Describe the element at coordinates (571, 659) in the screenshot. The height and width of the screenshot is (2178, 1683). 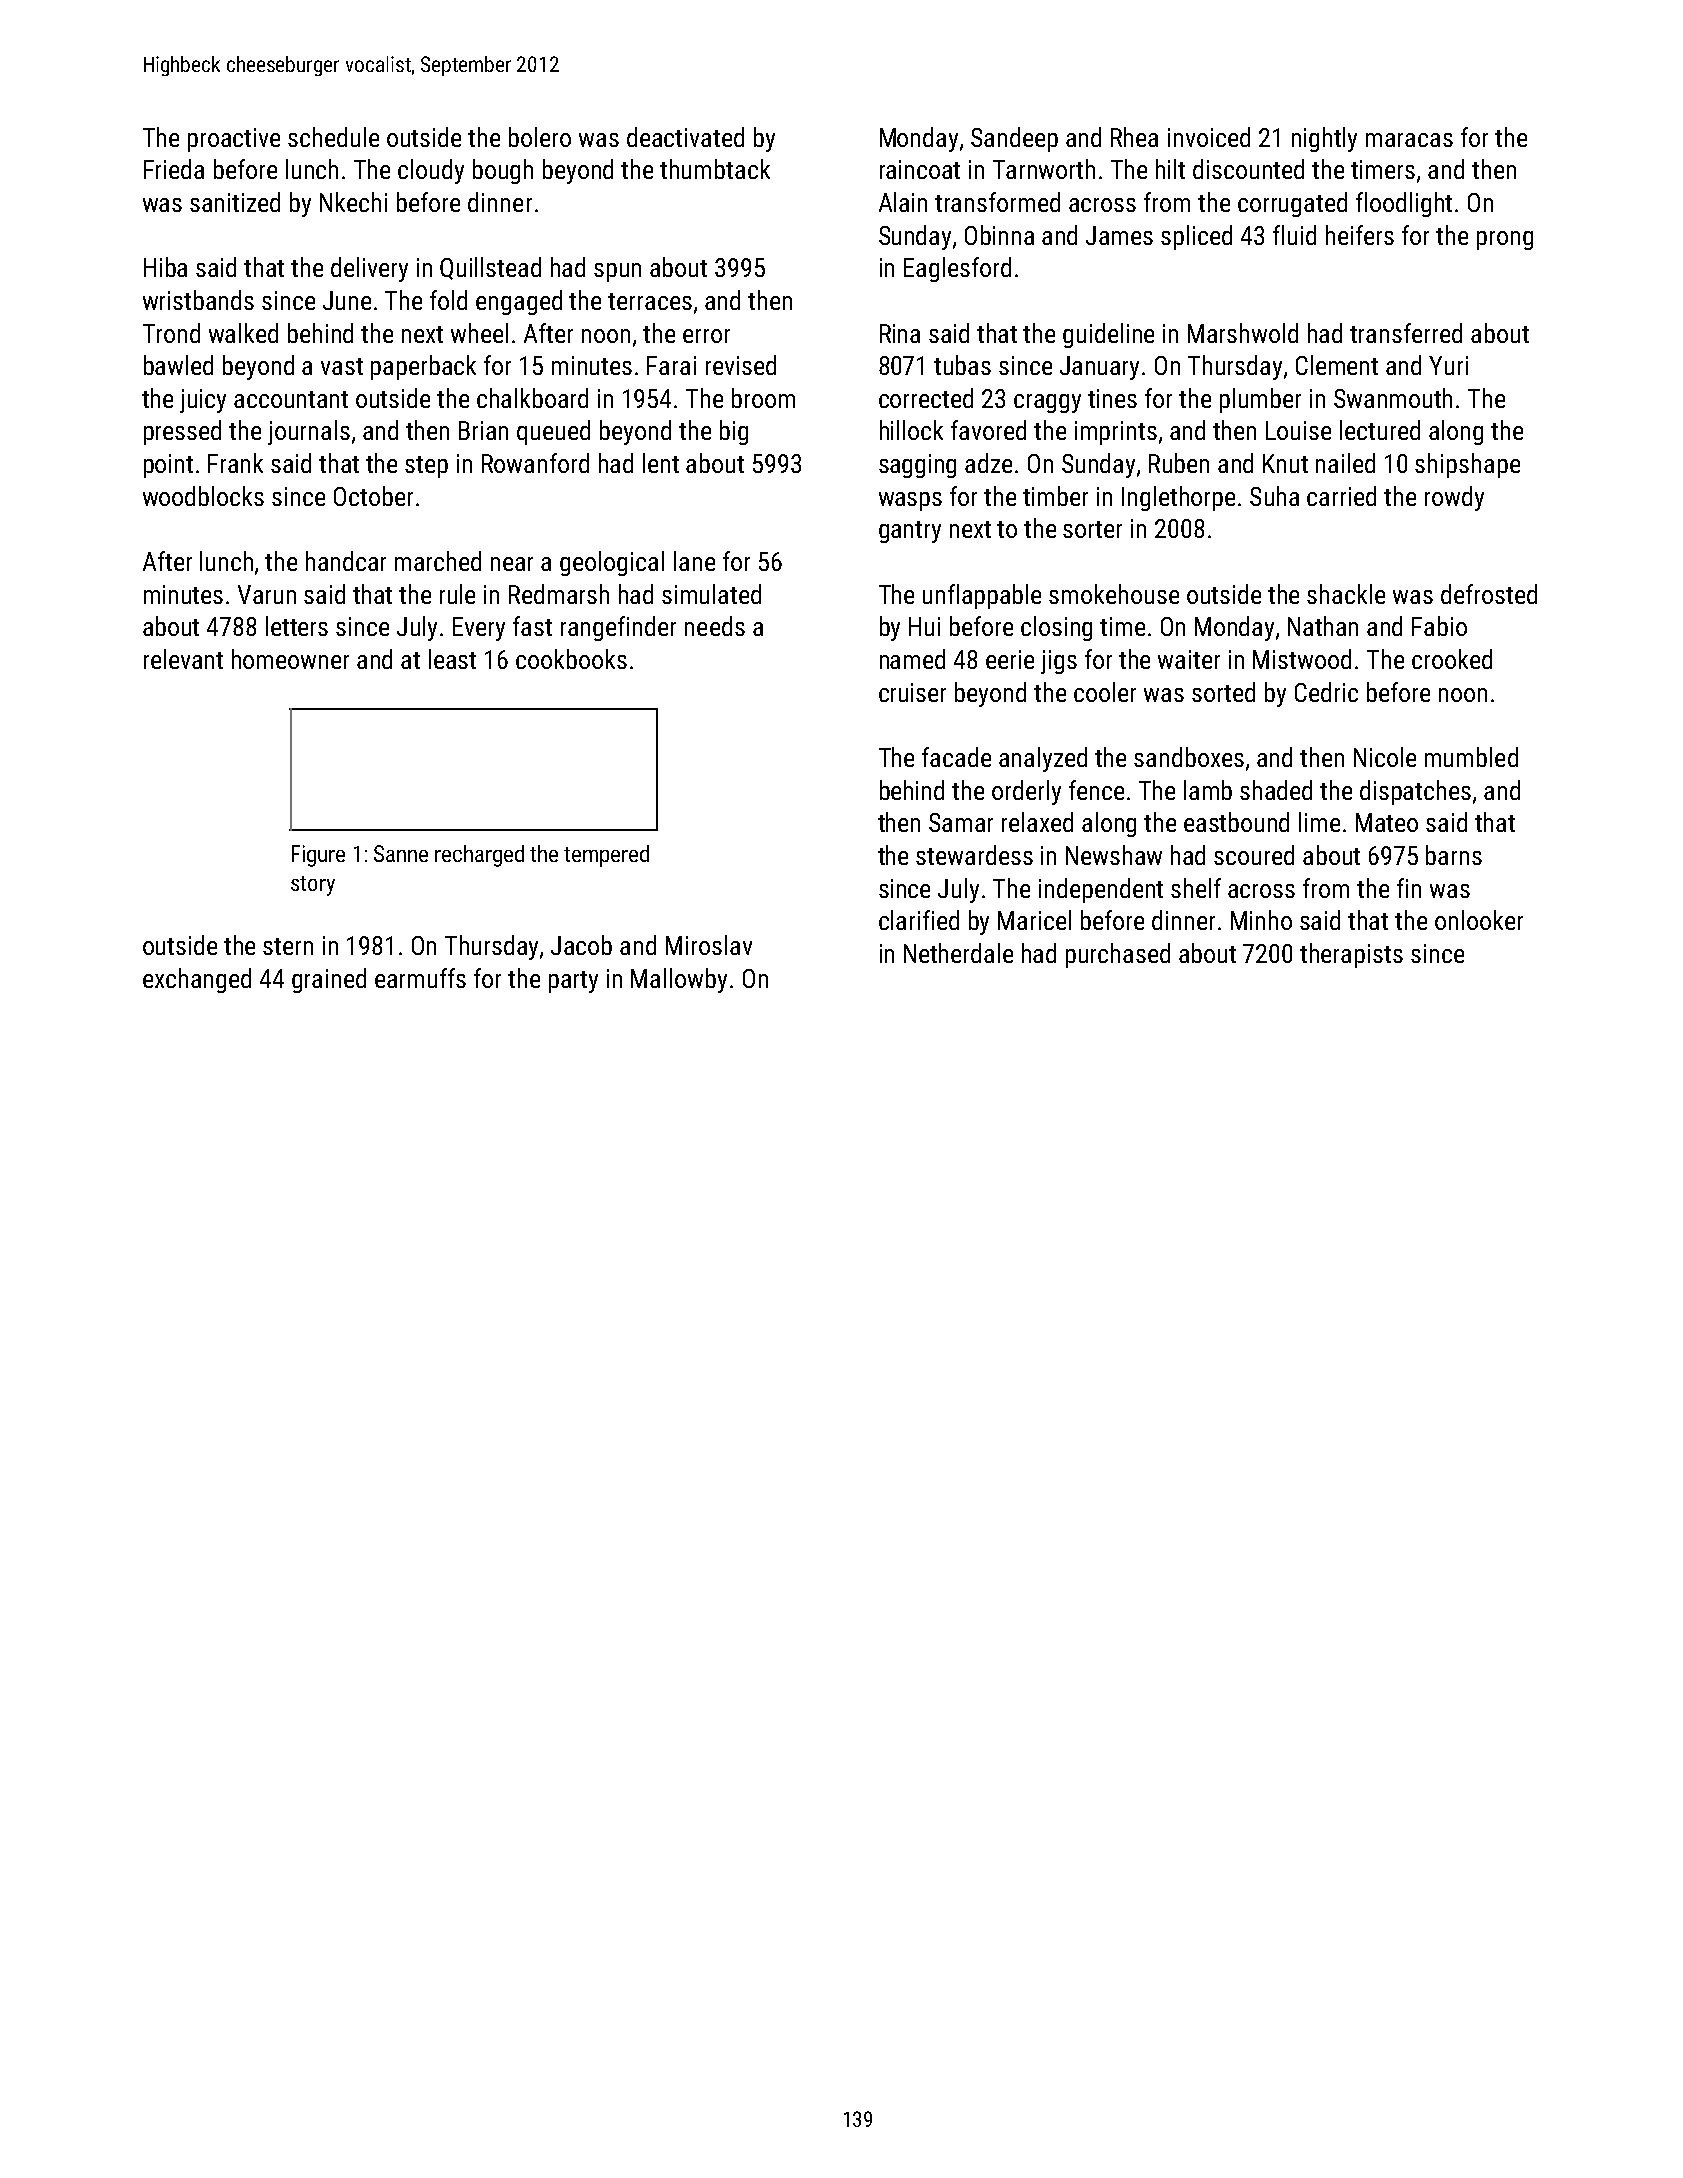
I see `cookbooks` at that location.
